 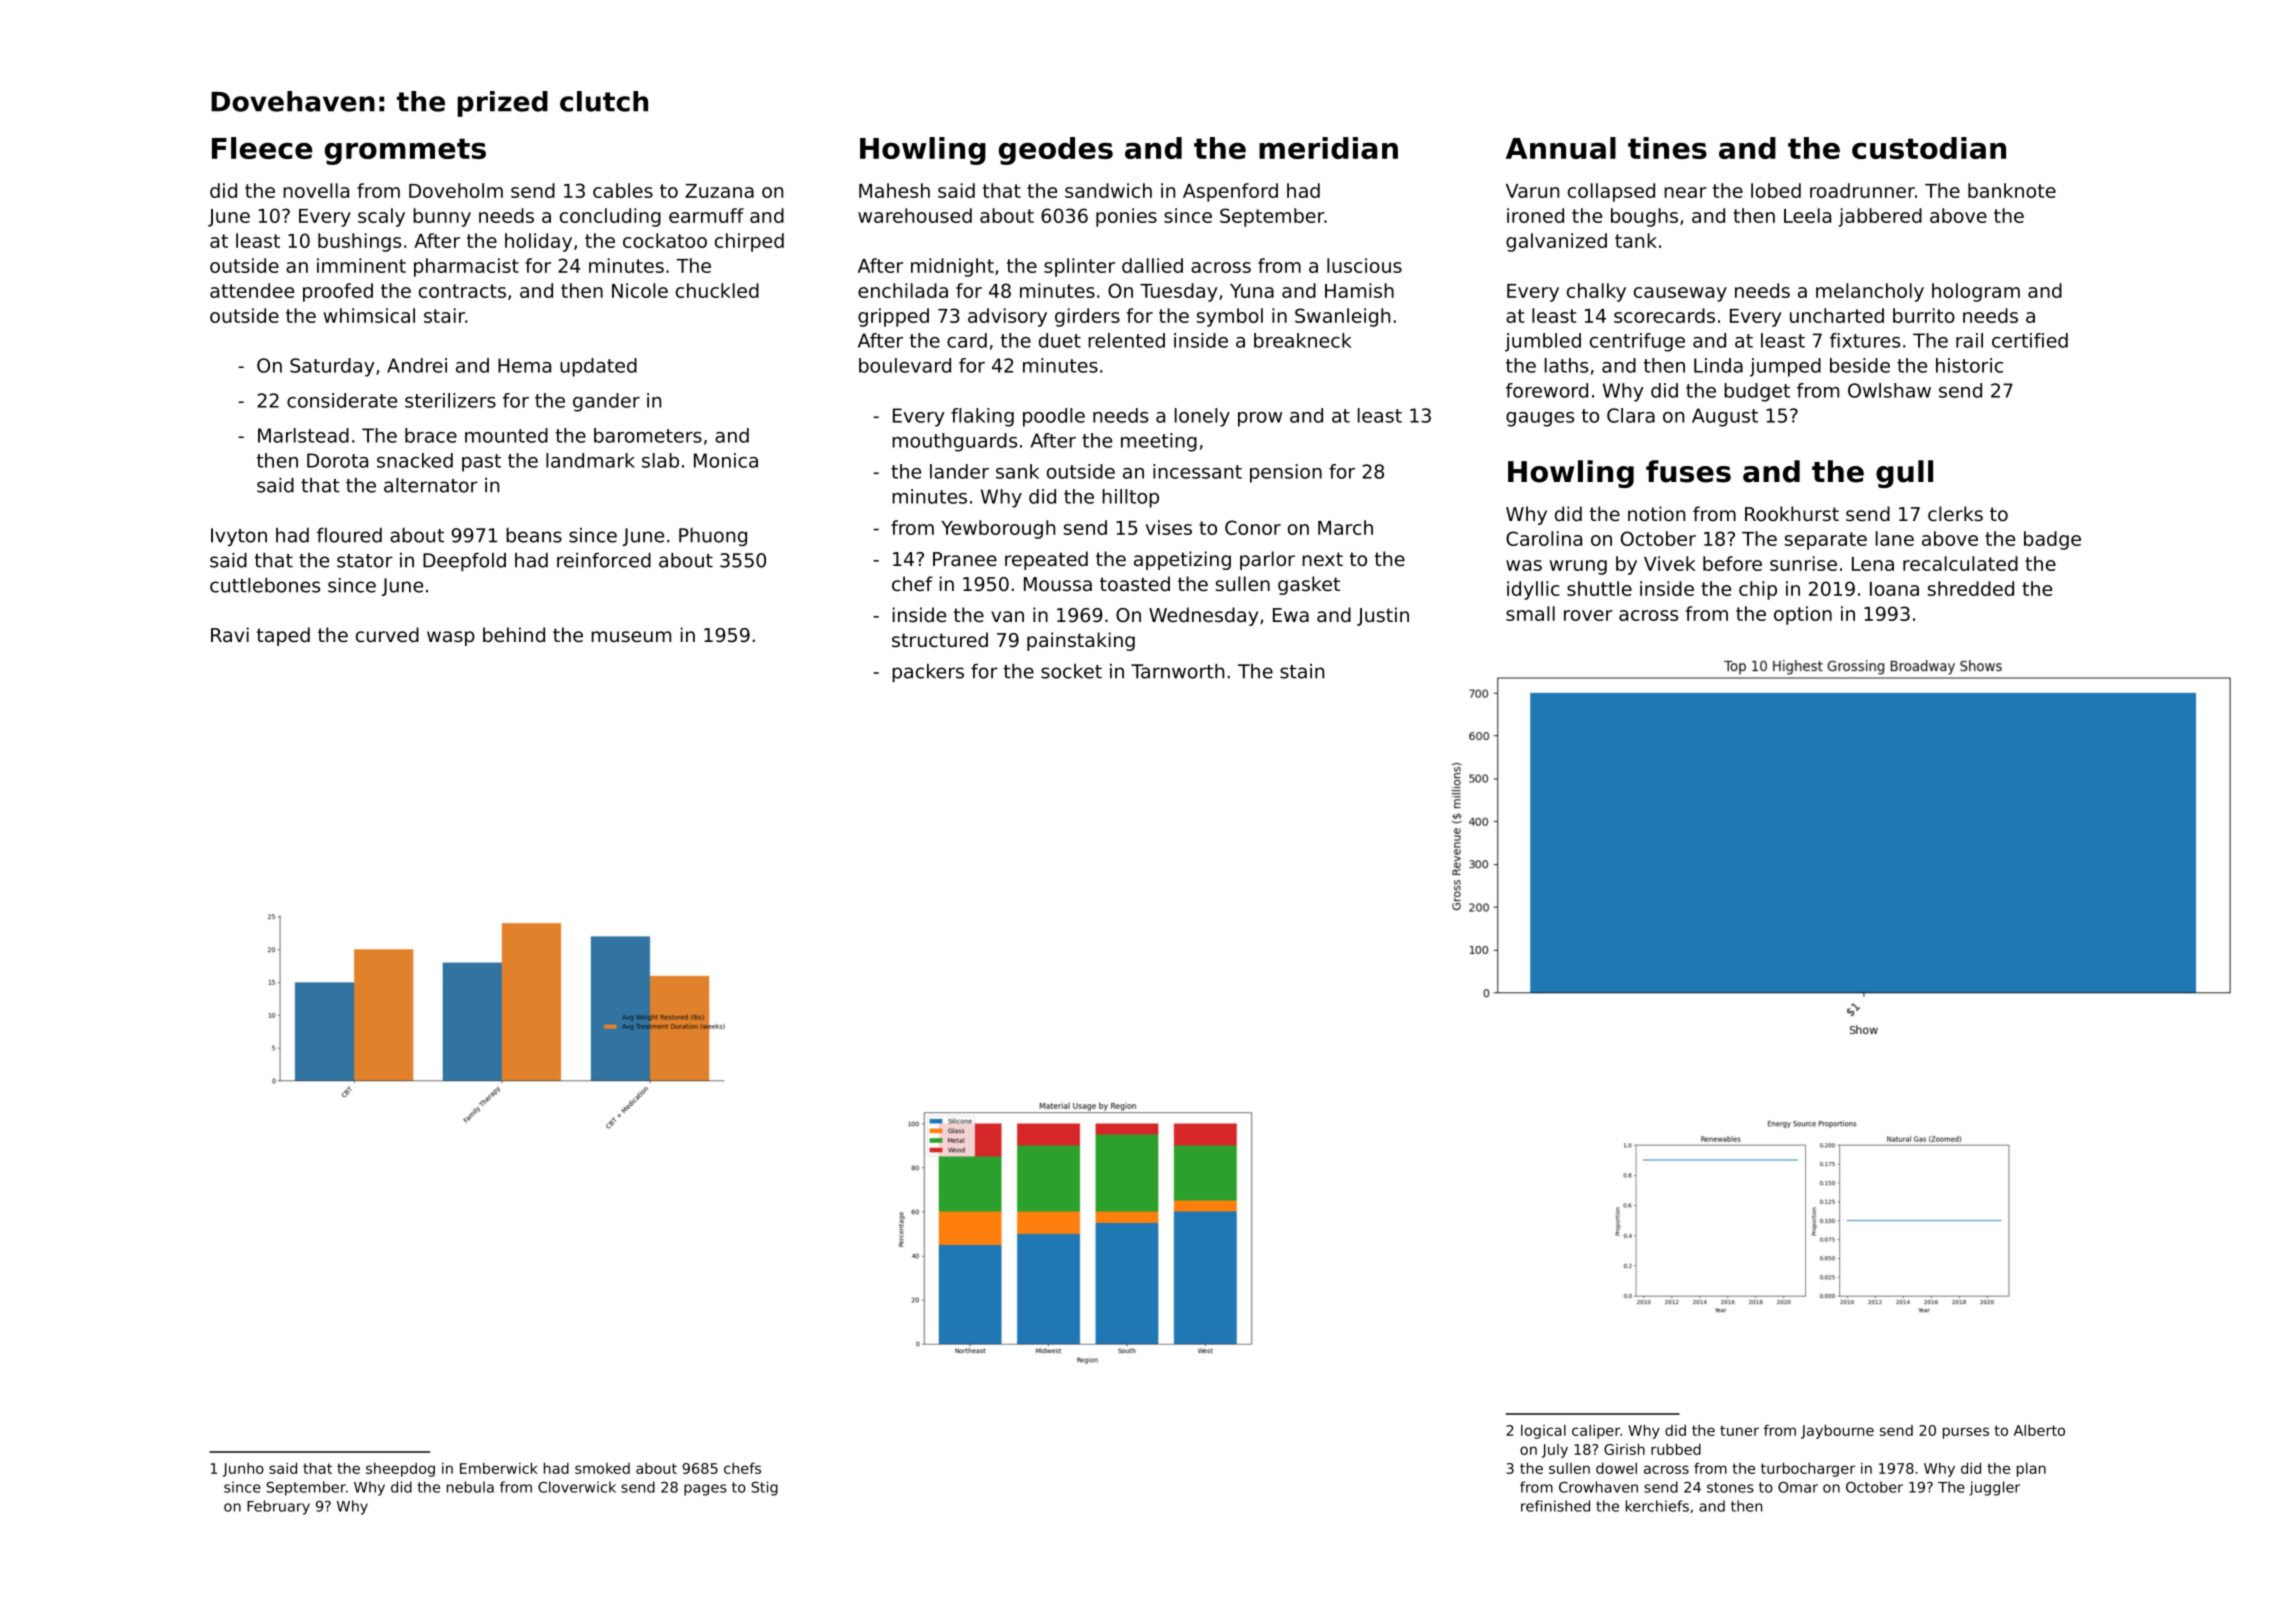 I want to click on Tarnworth, so click(x=1177, y=671).
